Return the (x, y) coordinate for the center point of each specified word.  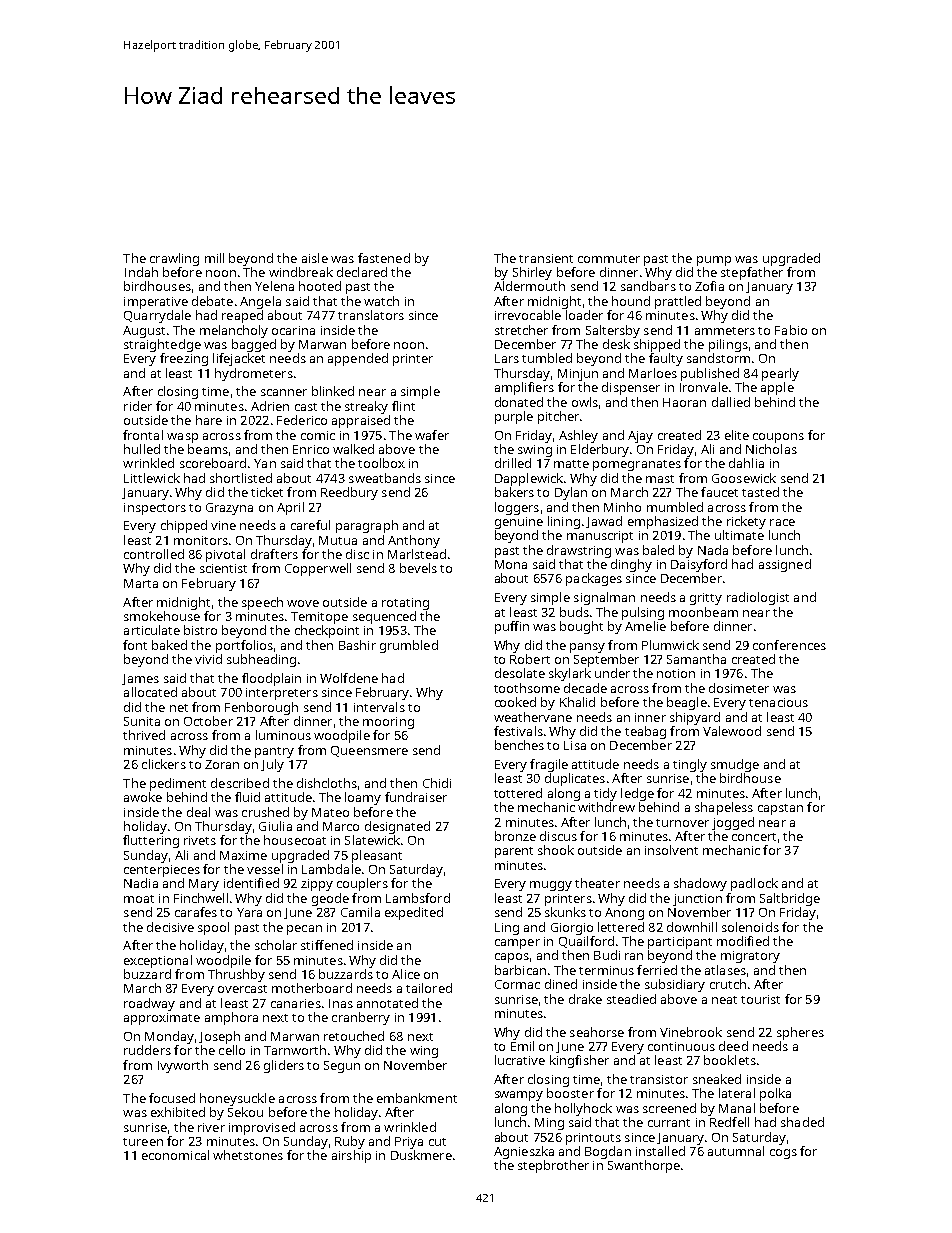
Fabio (791, 330)
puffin (512, 627)
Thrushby (236, 975)
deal (198, 812)
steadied (631, 999)
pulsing (643, 613)
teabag (645, 732)
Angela (260, 302)
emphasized (663, 522)
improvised (262, 1128)
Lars (507, 358)
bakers (514, 492)
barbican (520, 970)
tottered (518, 793)
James (140, 679)
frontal (143, 435)
